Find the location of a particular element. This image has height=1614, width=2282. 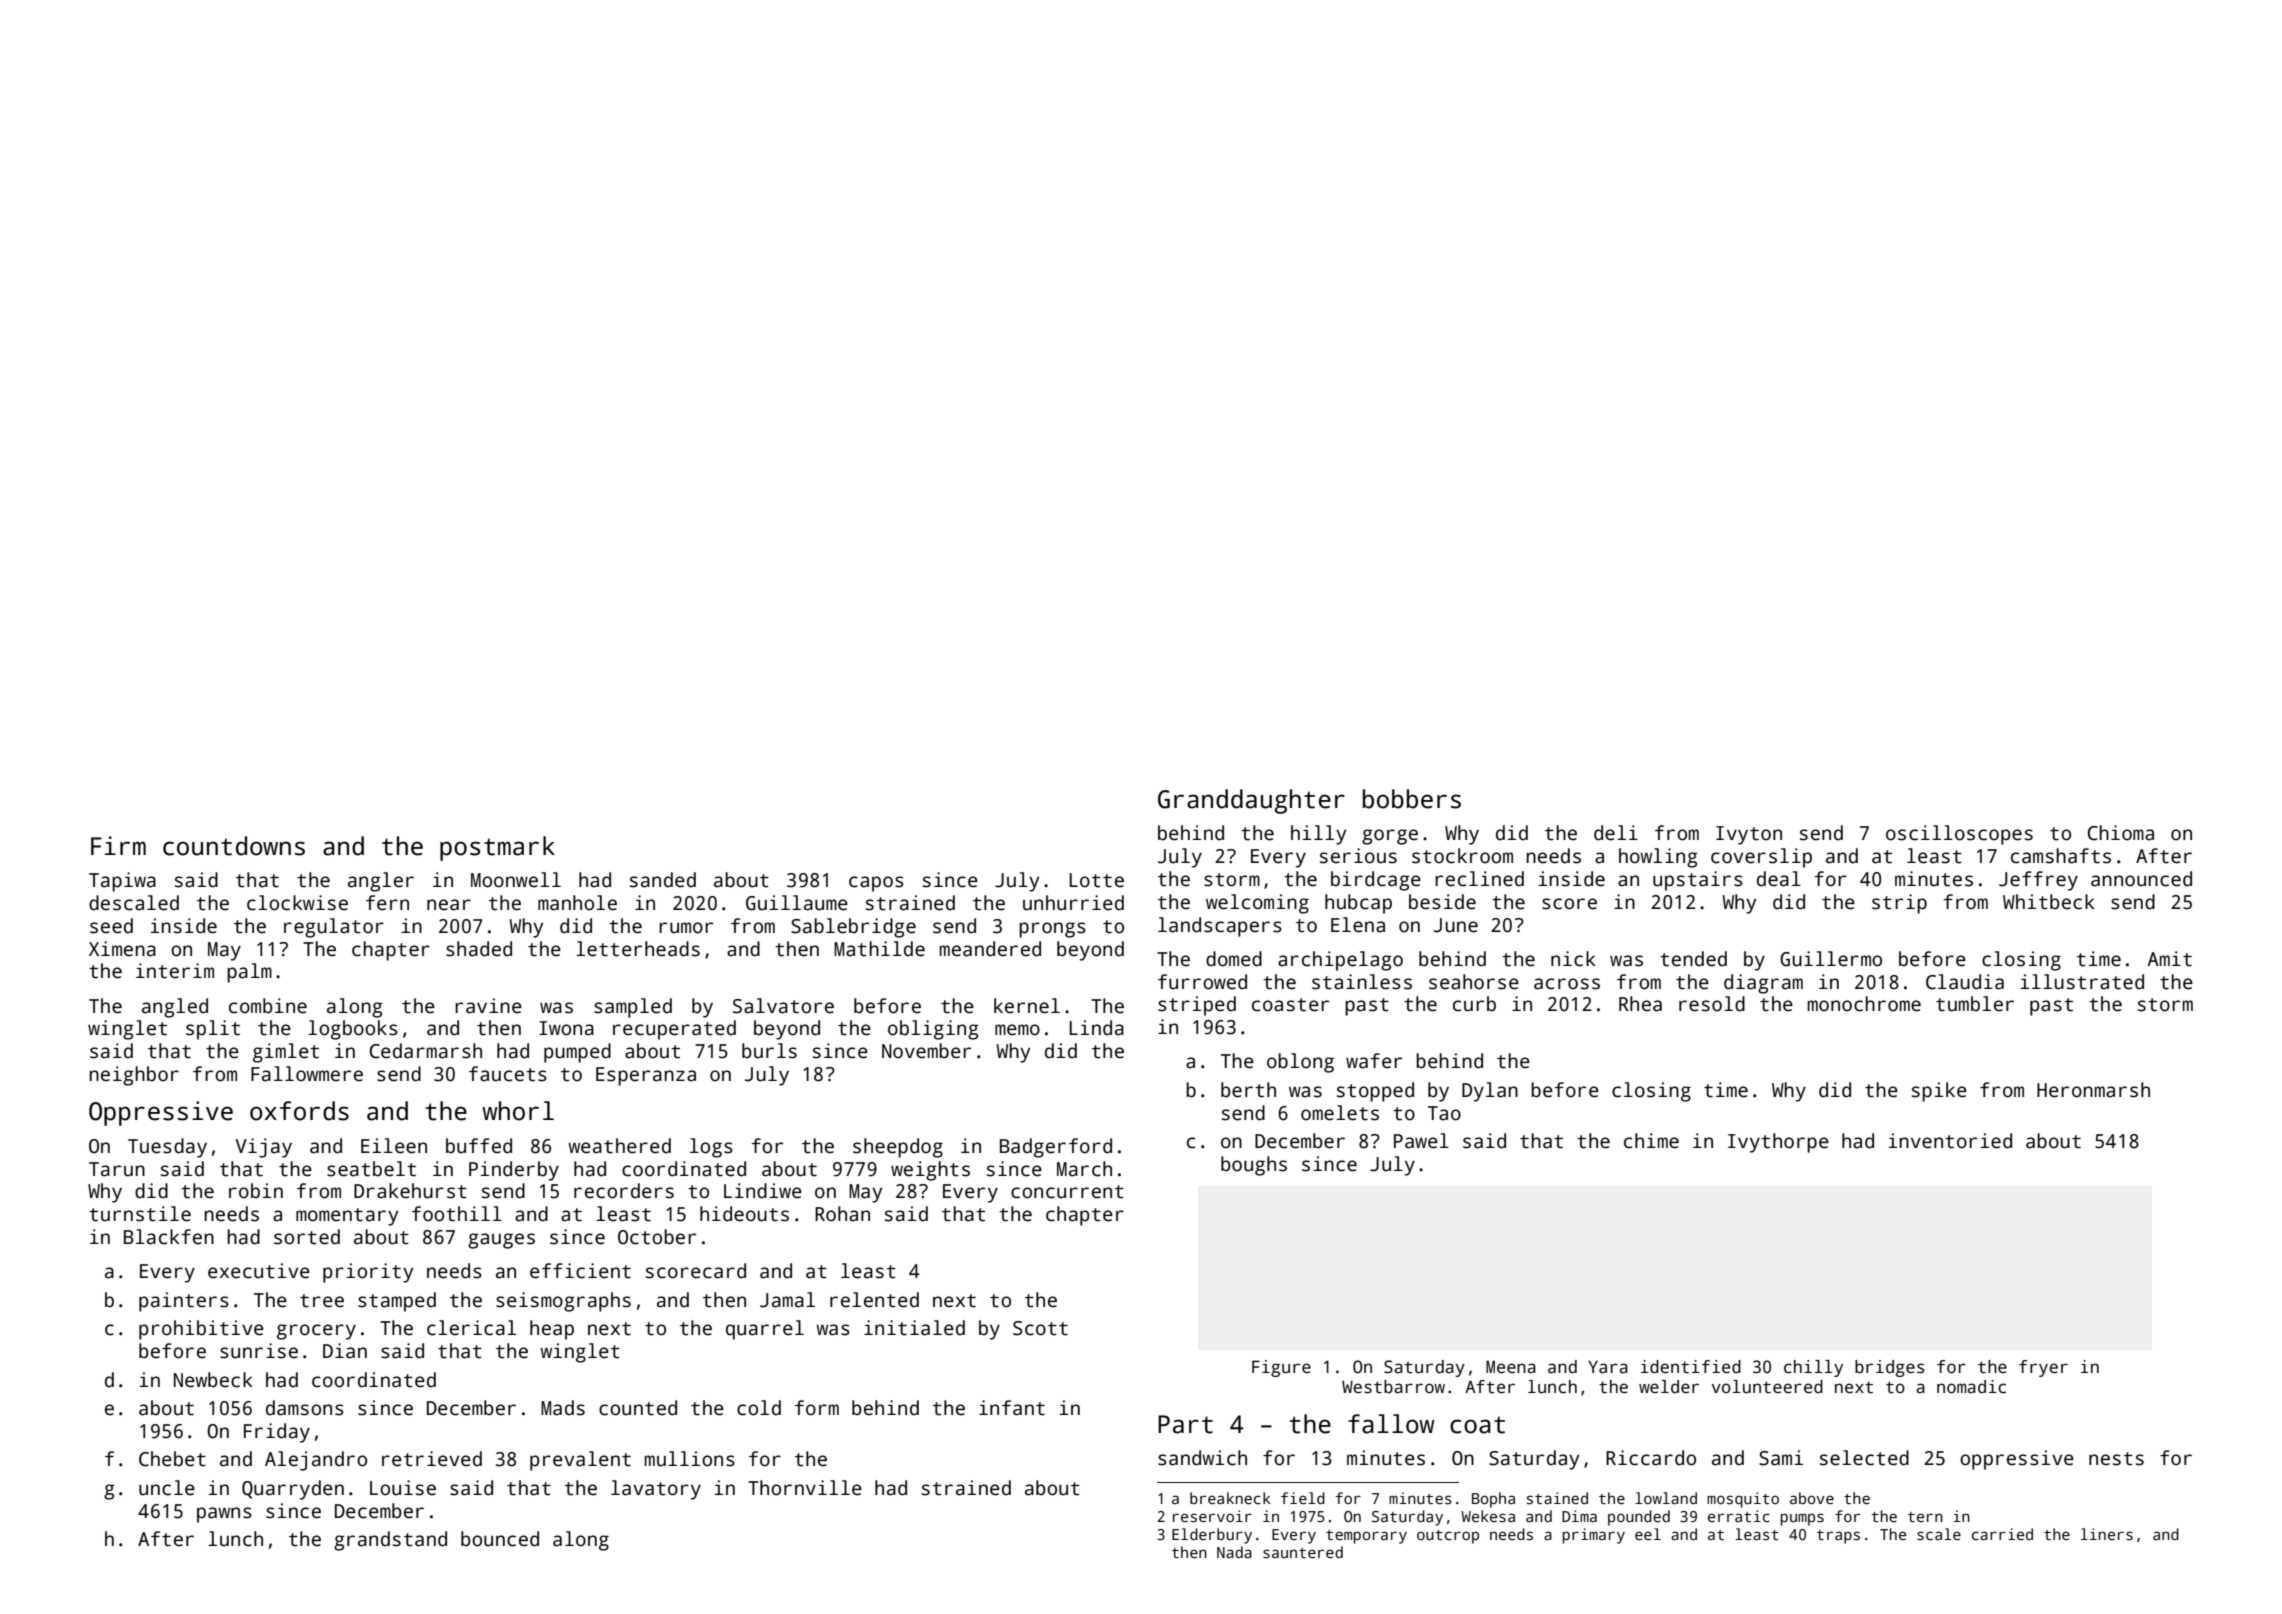

concurrent is located at coordinates (1067, 1192).
